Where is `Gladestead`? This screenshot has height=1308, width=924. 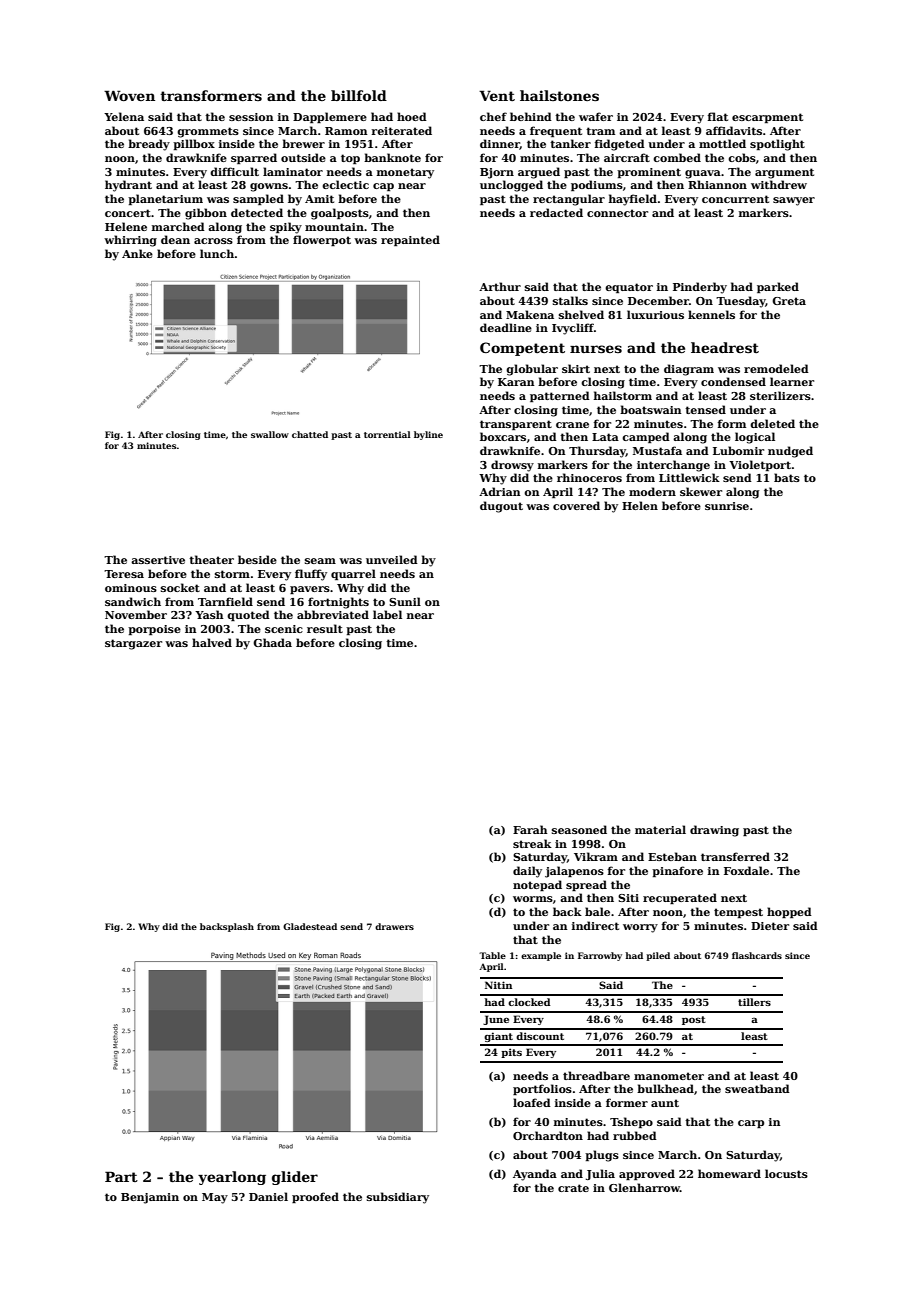 Gladestead is located at coordinates (310, 926).
